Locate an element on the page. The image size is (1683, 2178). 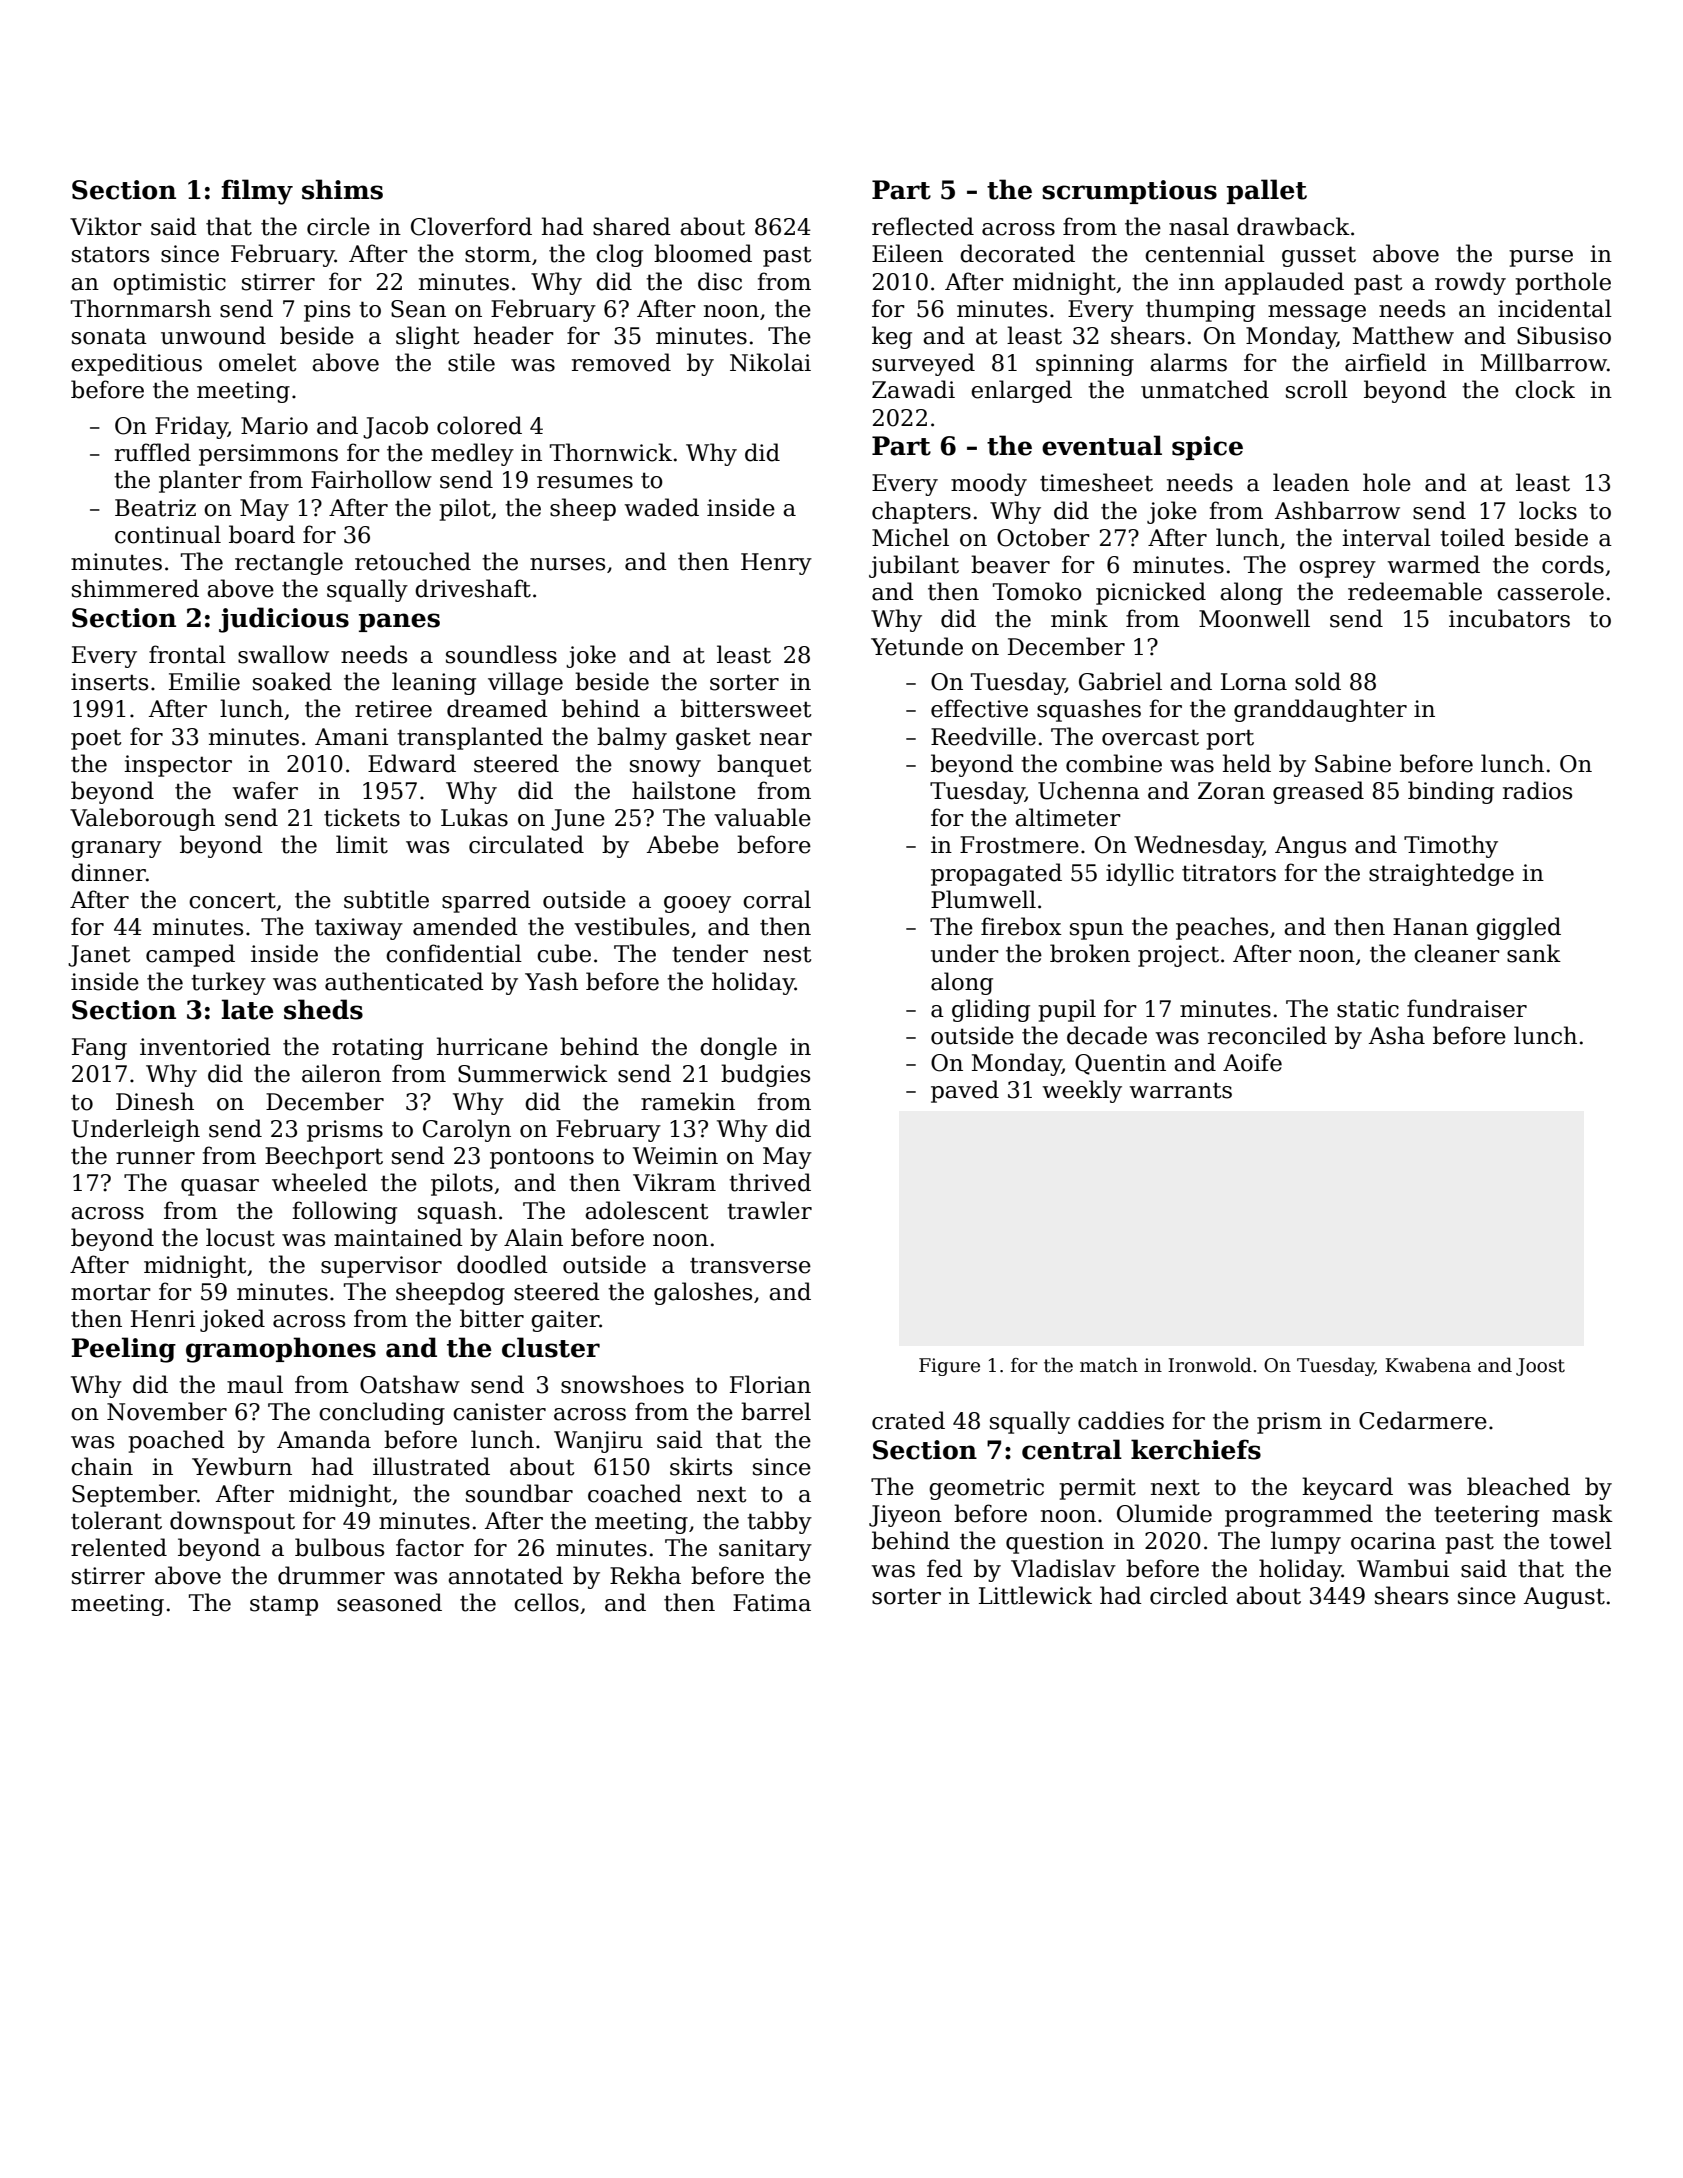
locks is located at coordinates (1548, 510).
